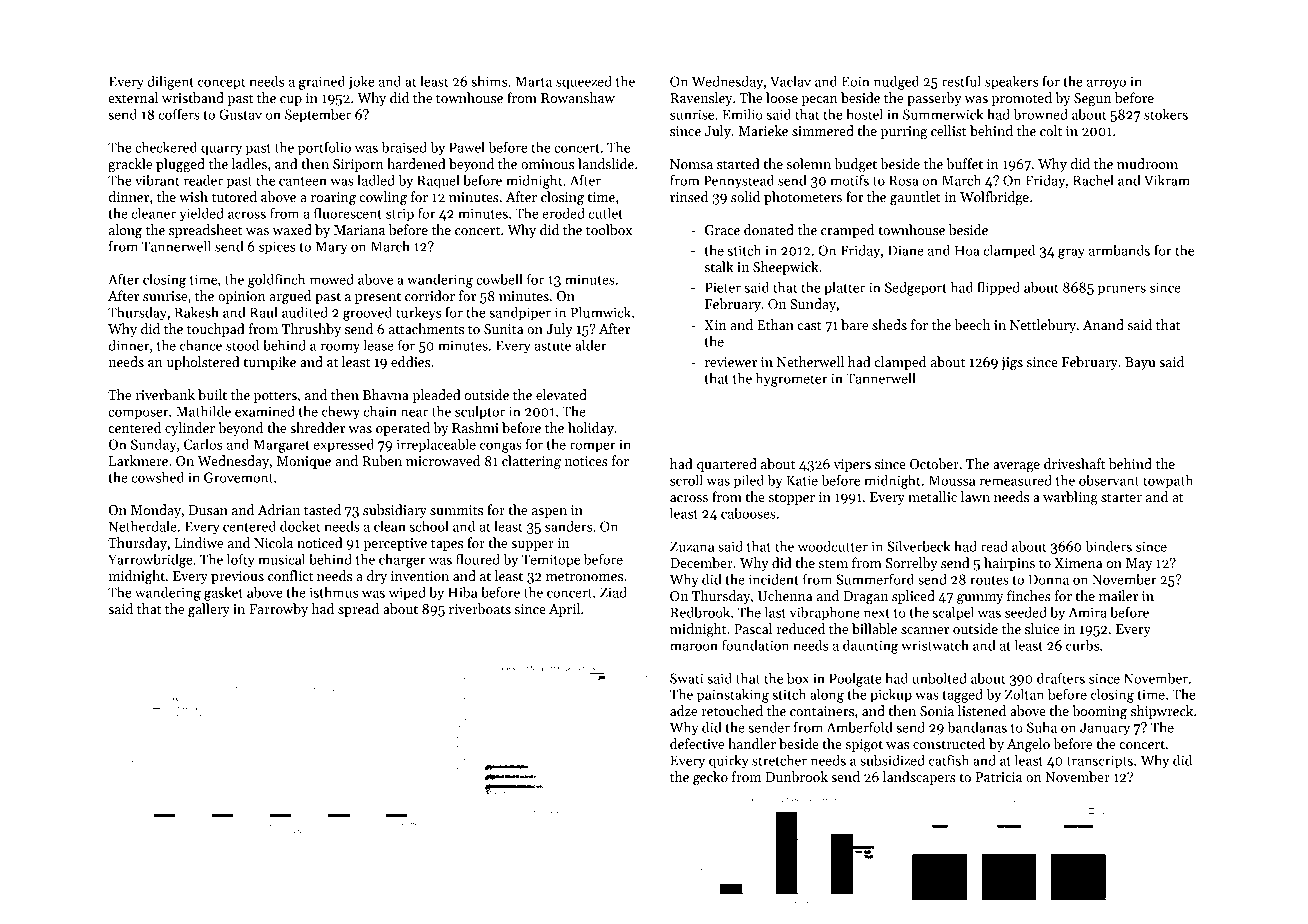 This document has height=924, width=1308. What do you see at coordinates (361, 83) in the document?
I see `joke` at bounding box center [361, 83].
